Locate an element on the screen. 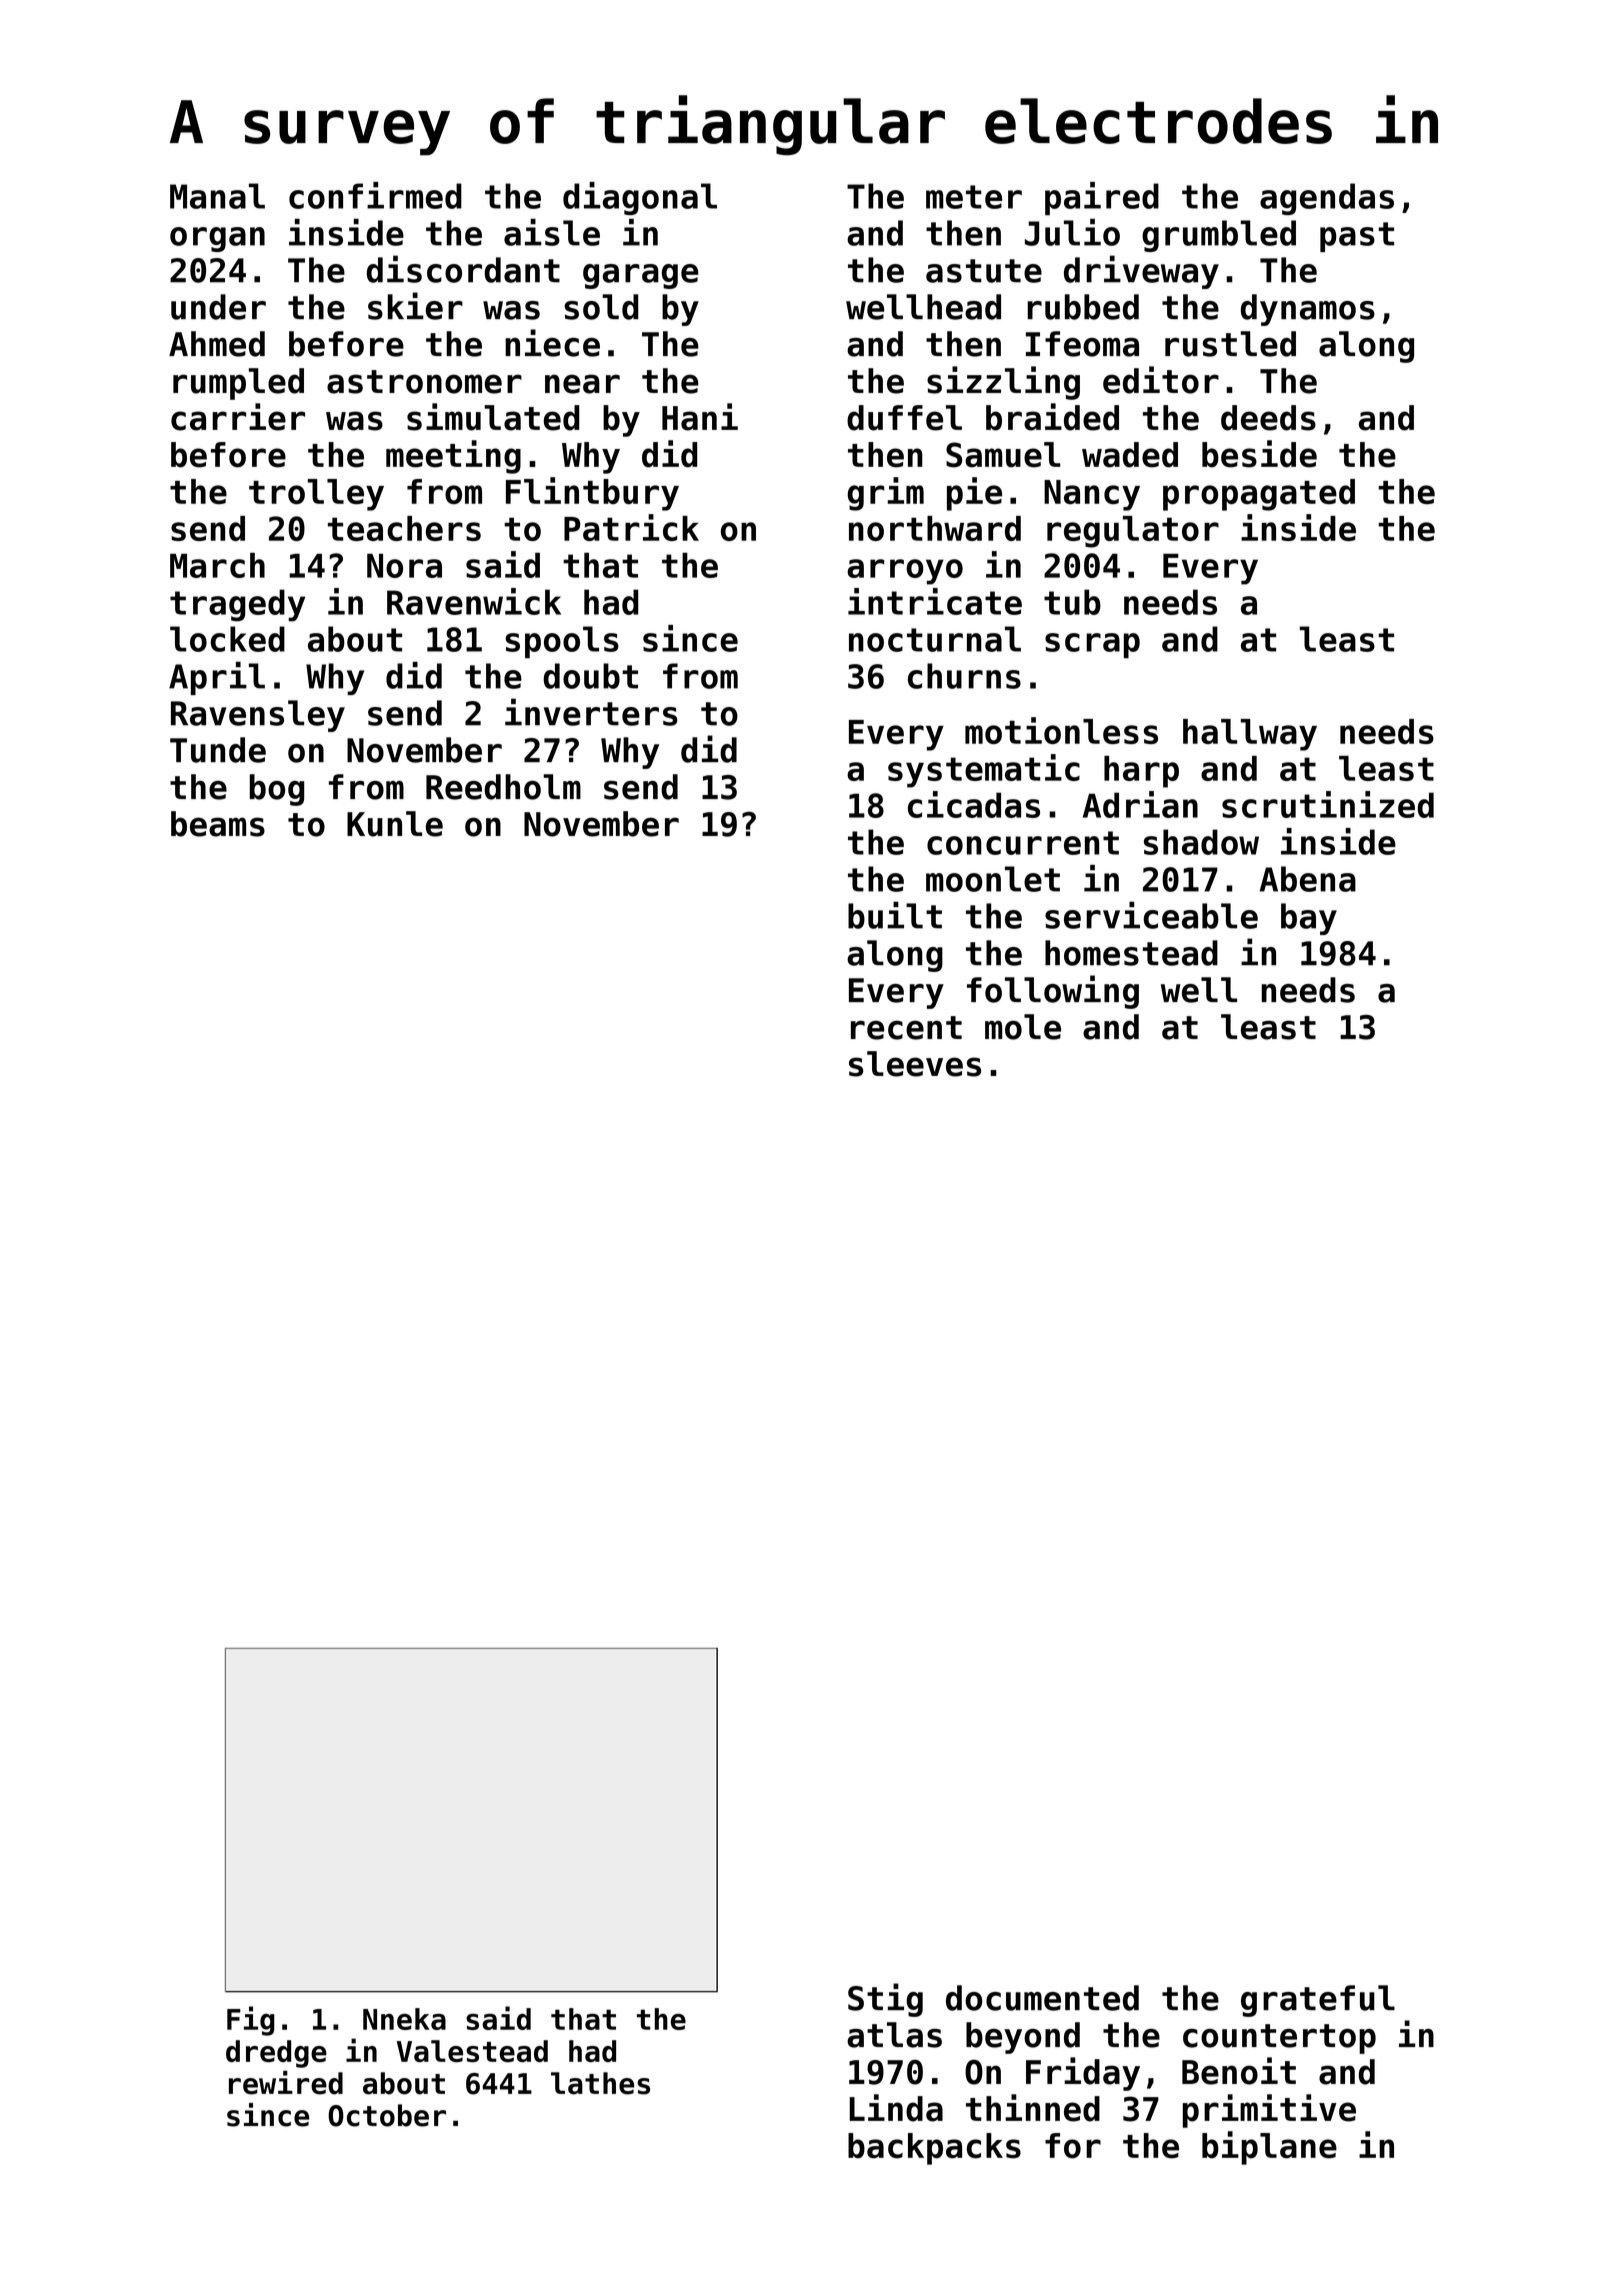  sleeves is located at coordinates (915, 1064).
